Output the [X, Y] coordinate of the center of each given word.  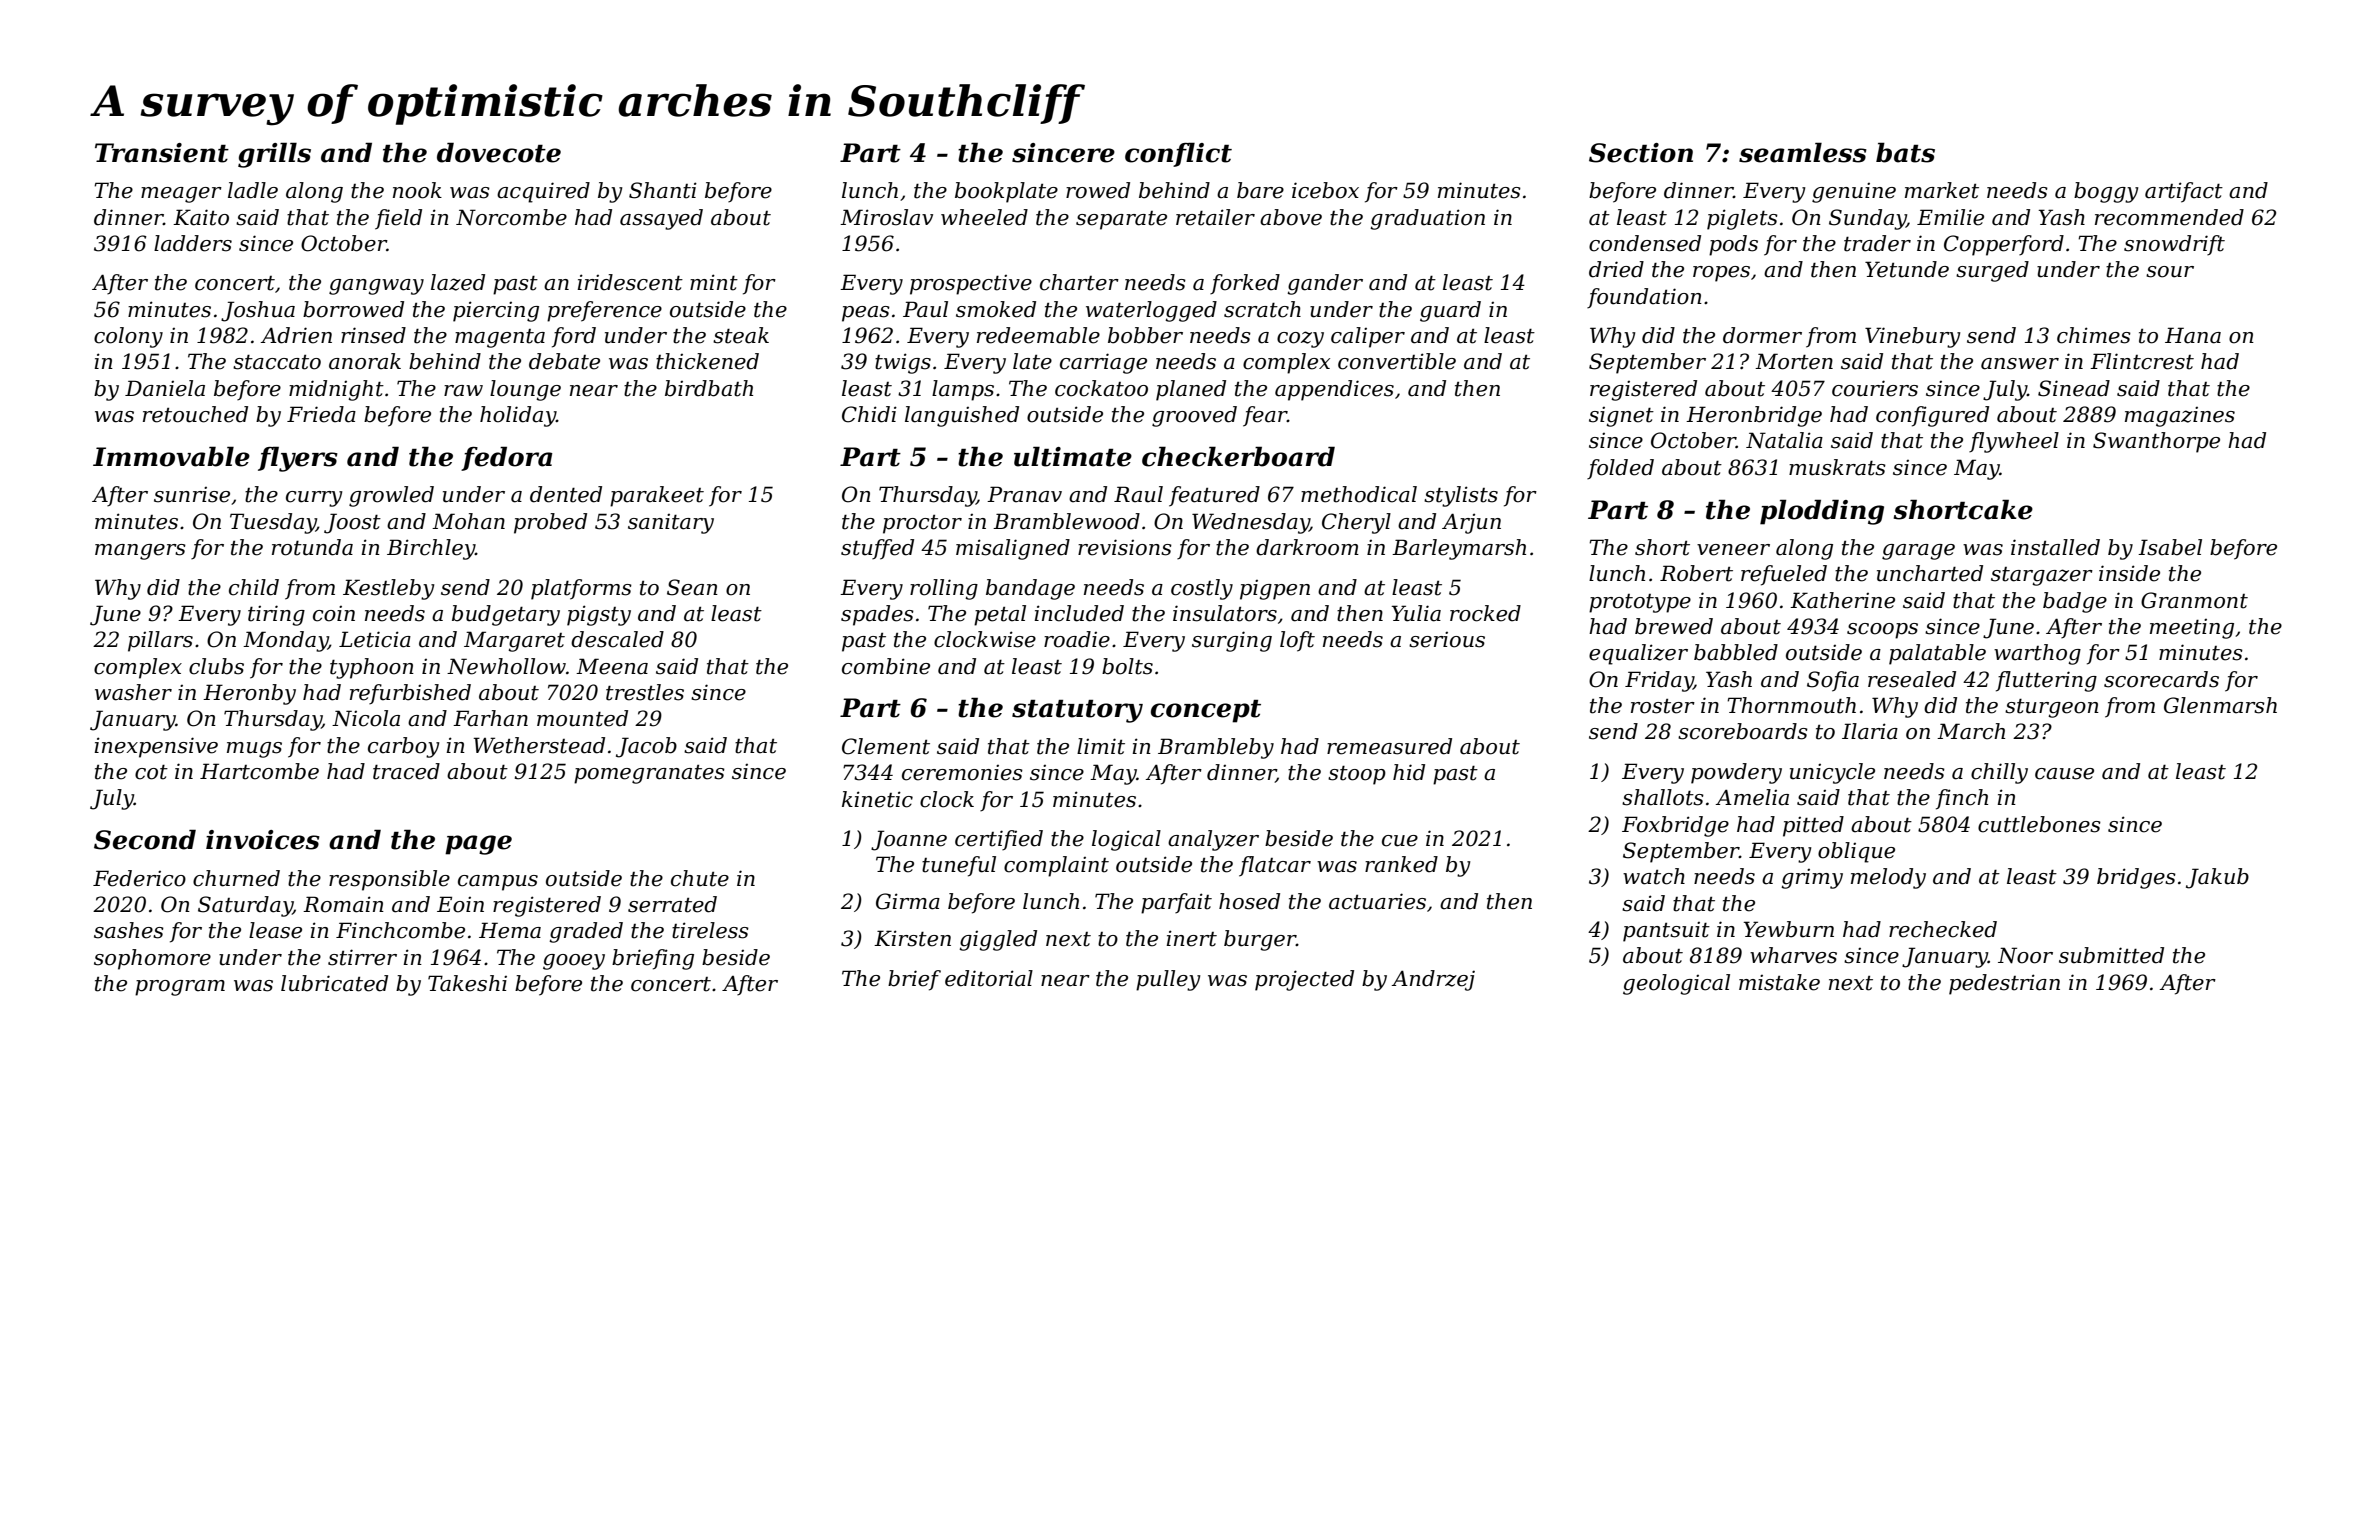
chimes [2094, 335]
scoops [1882, 631]
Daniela [165, 388]
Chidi [869, 414]
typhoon [372, 668]
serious [1447, 640]
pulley [1168, 980]
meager [181, 195]
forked [1245, 284]
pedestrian [2004, 984]
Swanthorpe [2156, 442]
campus [498, 883]
